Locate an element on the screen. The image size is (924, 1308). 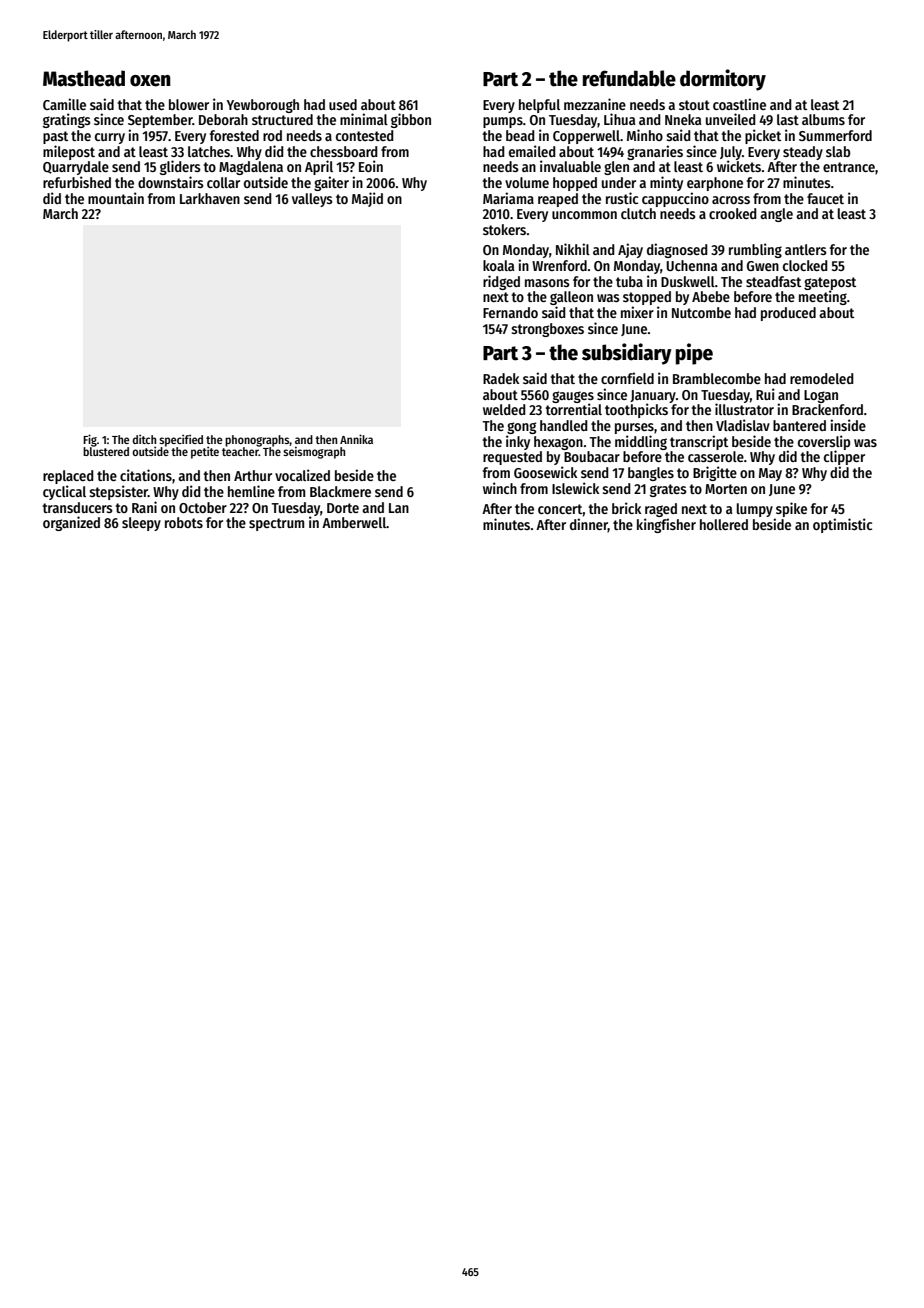
Rui is located at coordinates (765, 394).
